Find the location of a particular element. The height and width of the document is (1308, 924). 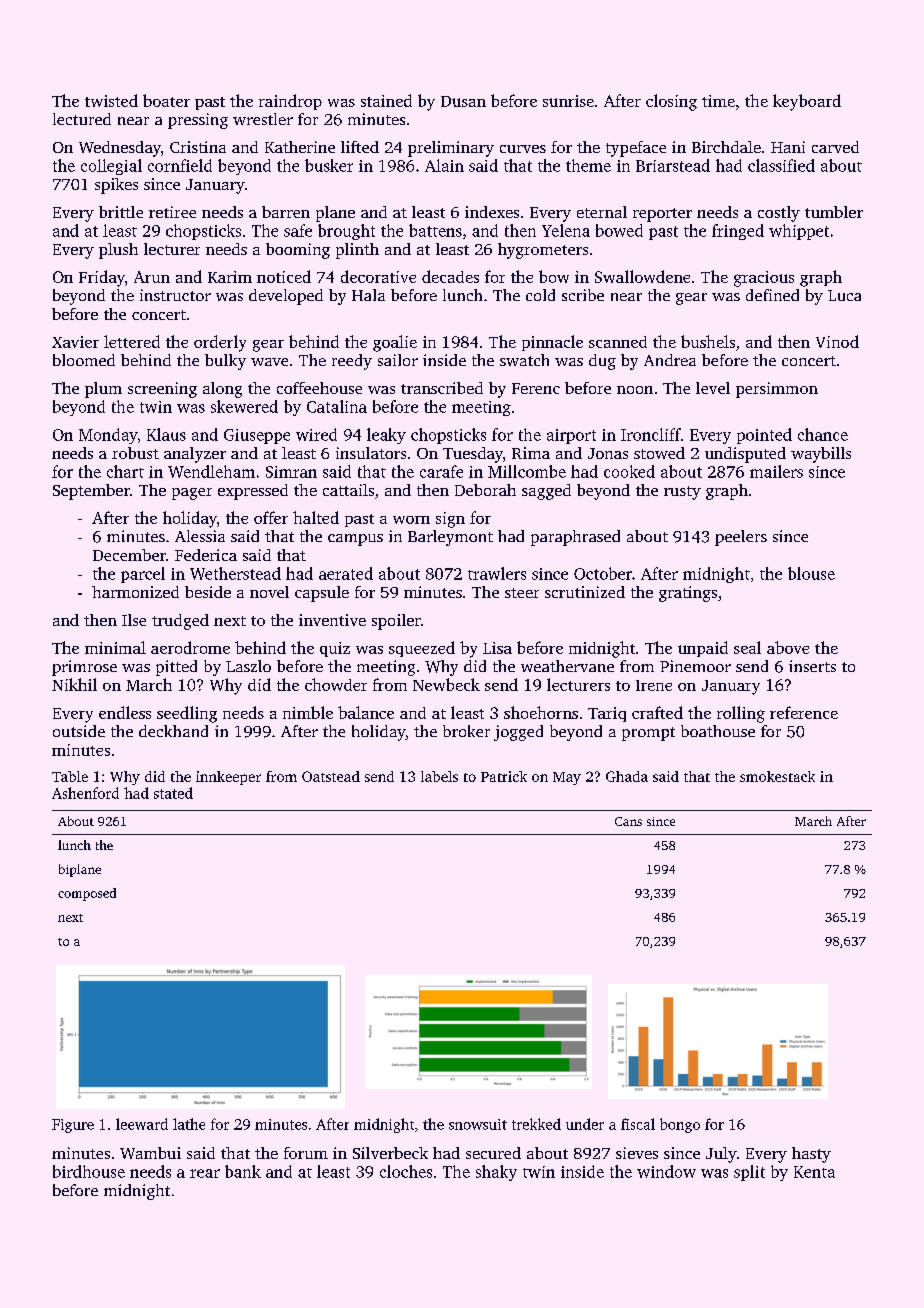

birdhouse is located at coordinates (89, 1171).
